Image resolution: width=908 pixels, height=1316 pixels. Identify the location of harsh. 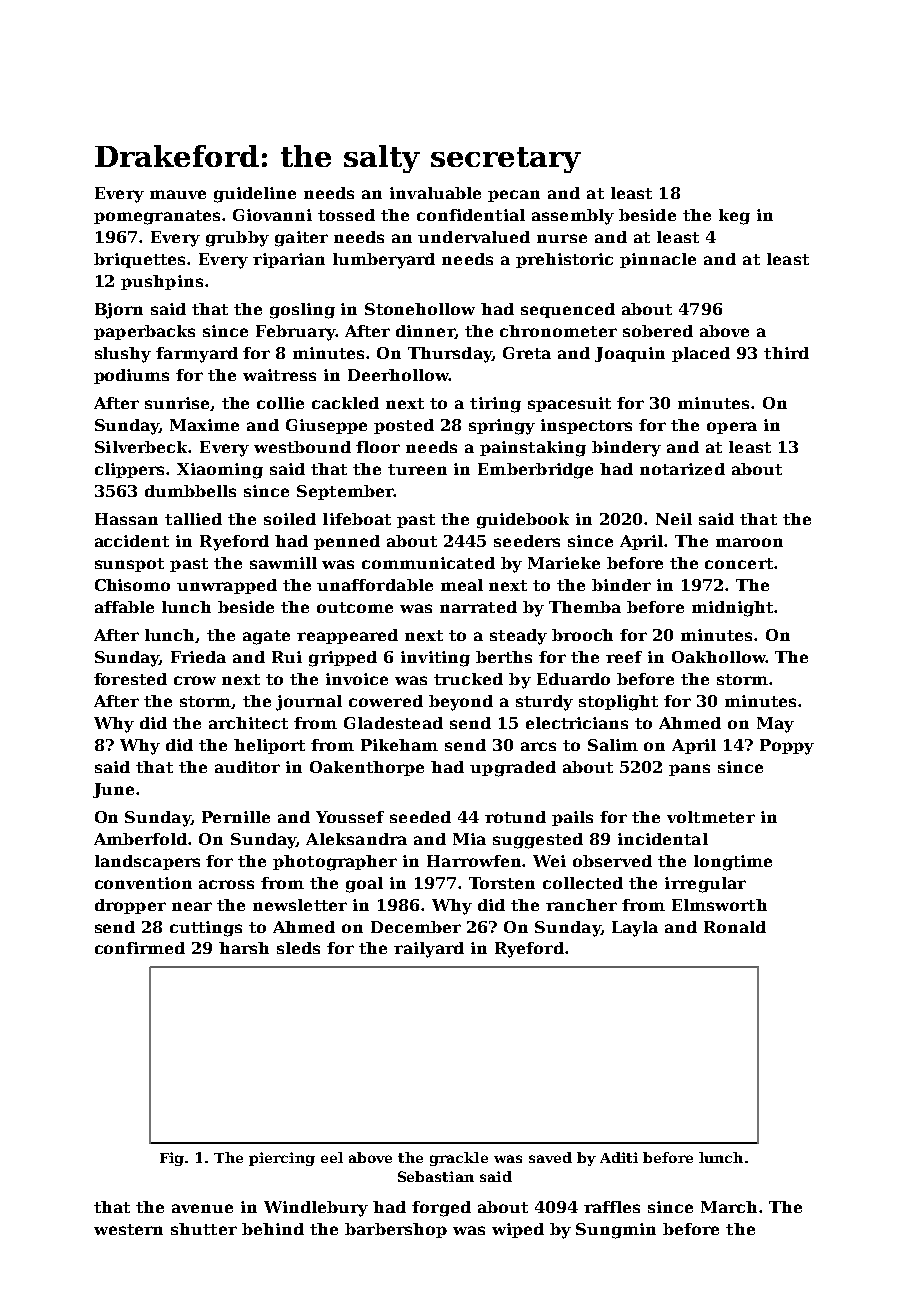
(244, 948).
